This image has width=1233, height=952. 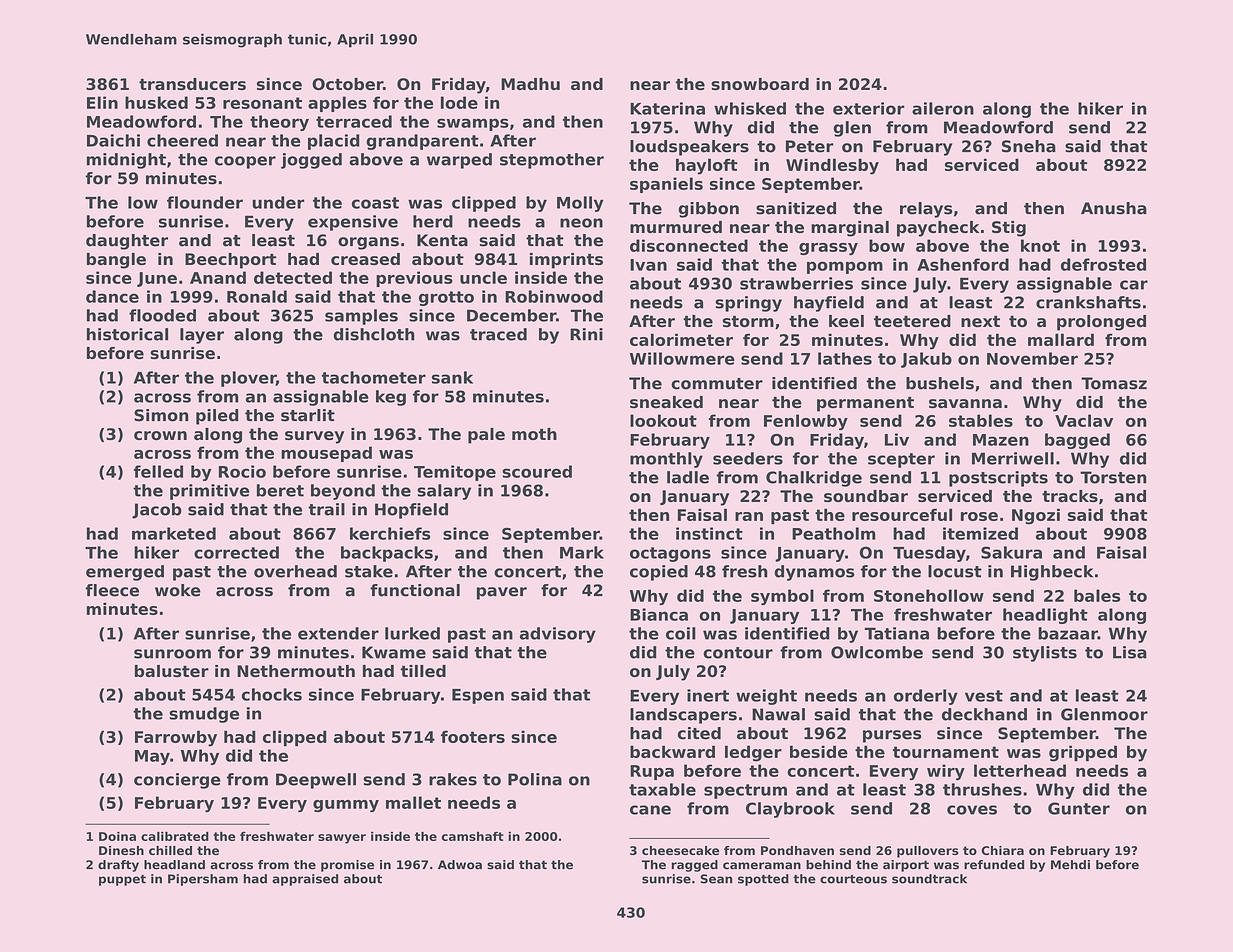 I want to click on piled, so click(x=217, y=417).
